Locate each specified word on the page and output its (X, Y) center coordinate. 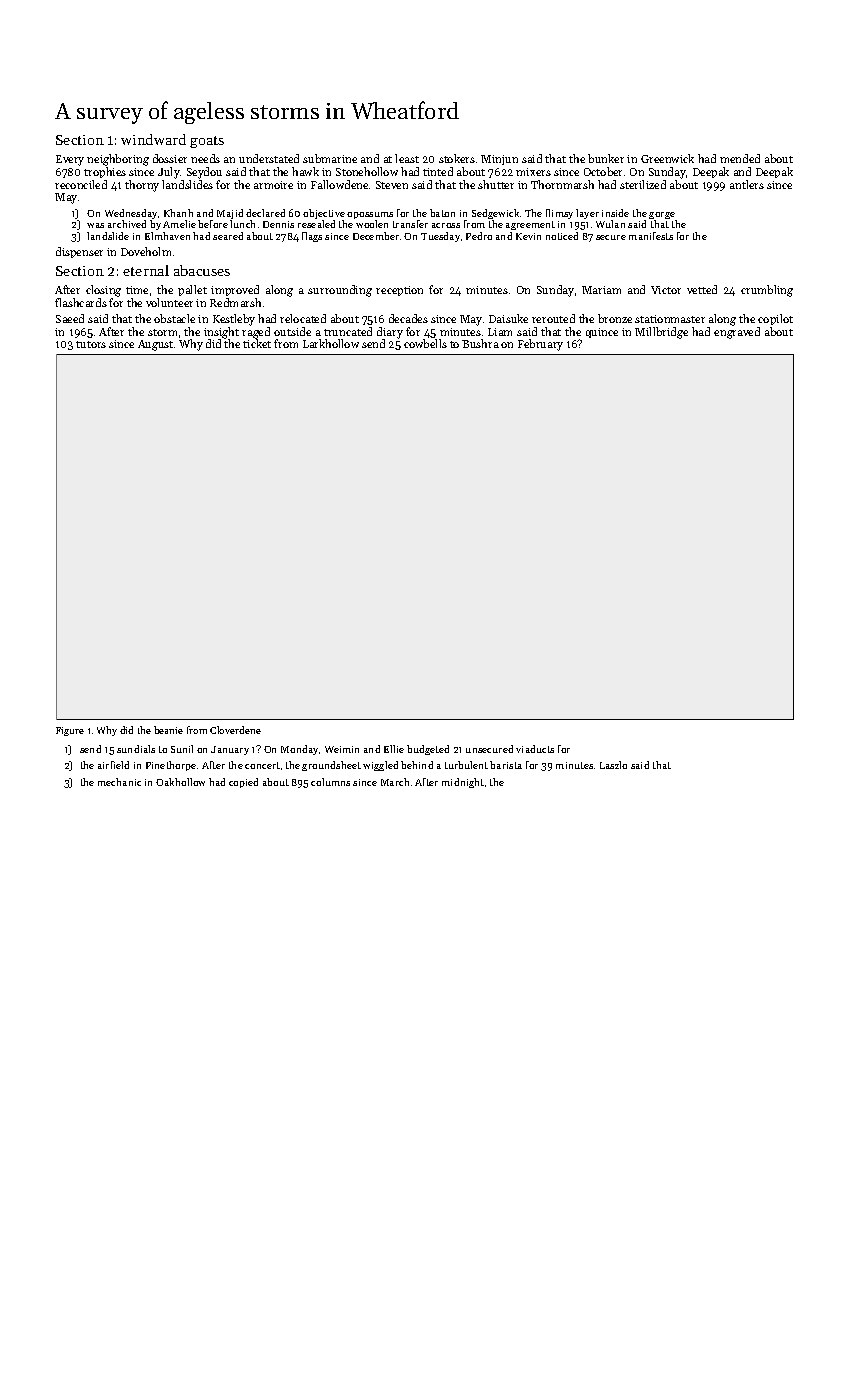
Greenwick (667, 158)
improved (235, 290)
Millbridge (661, 333)
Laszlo (613, 765)
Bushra (480, 343)
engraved (737, 333)
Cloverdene (235, 730)
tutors (91, 344)
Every (70, 160)
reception (399, 291)
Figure (70, 731)
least (407, 158)
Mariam (601, 290)
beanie (168, 730)
